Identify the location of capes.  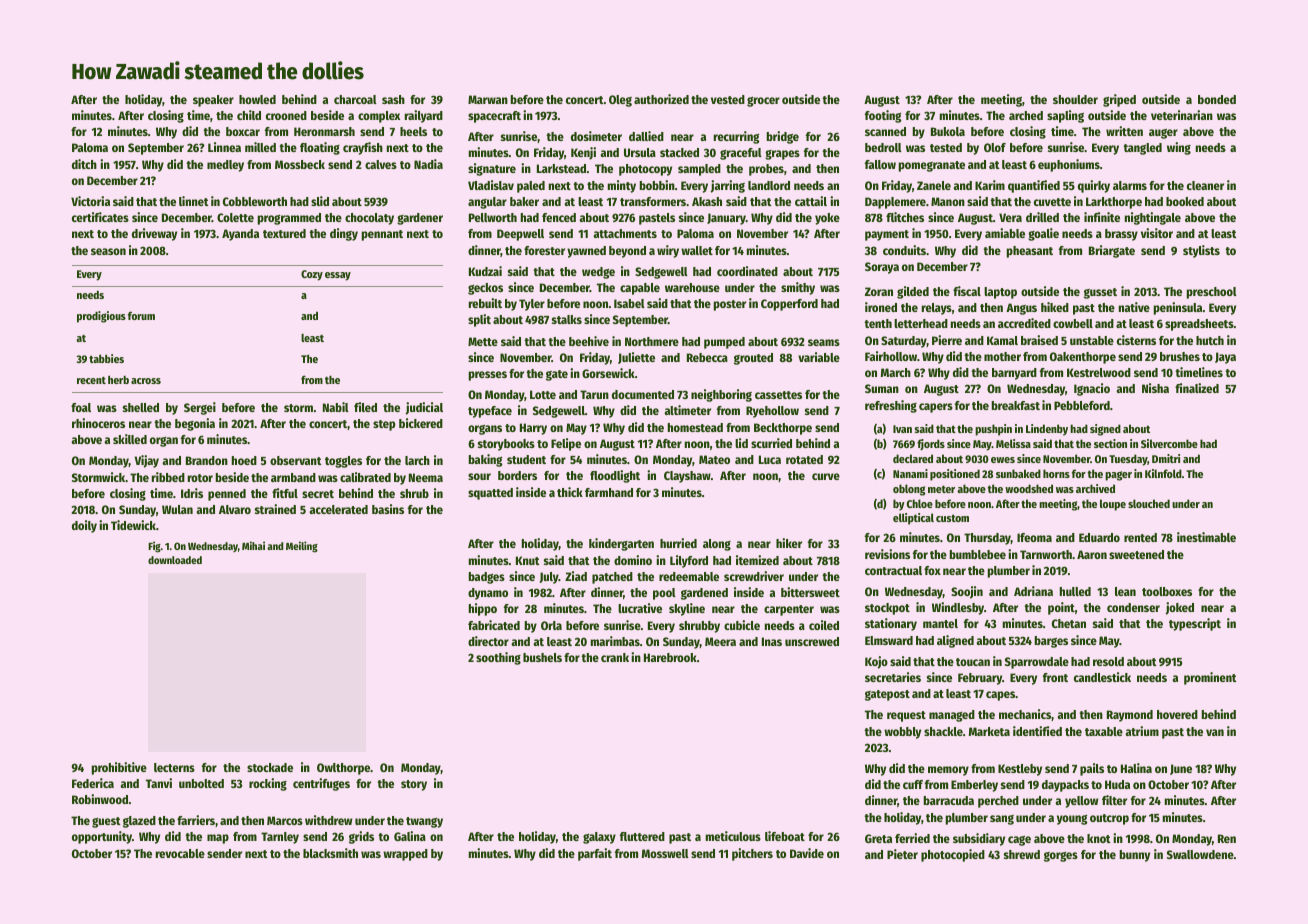
(1000, 696).
